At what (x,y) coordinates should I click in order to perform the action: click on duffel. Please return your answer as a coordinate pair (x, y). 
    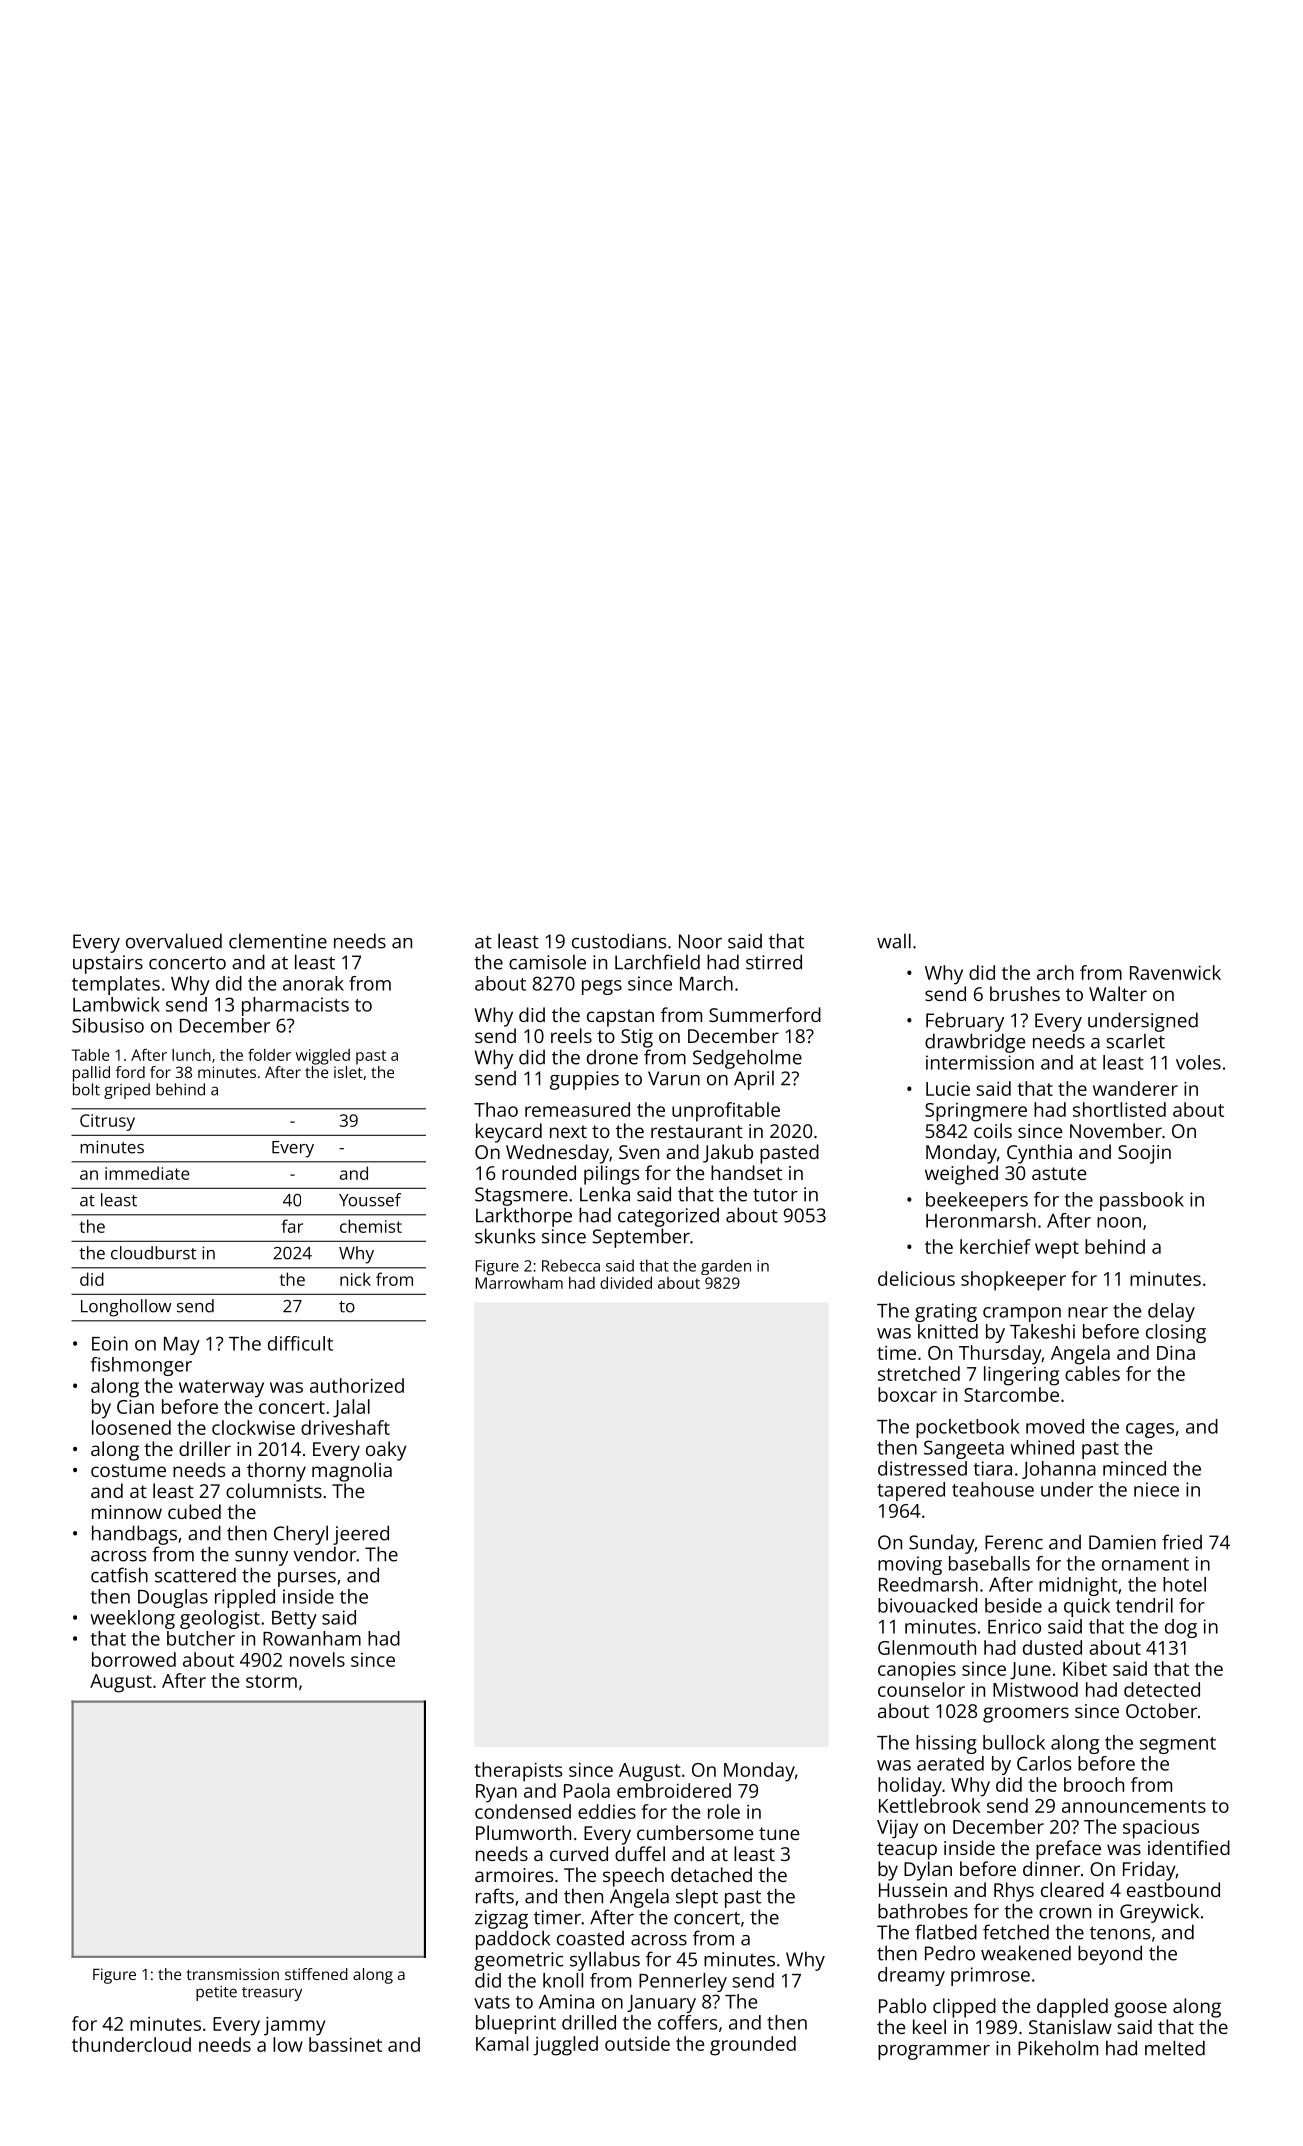
    Looking at the image, I should click on (640, 1853).
